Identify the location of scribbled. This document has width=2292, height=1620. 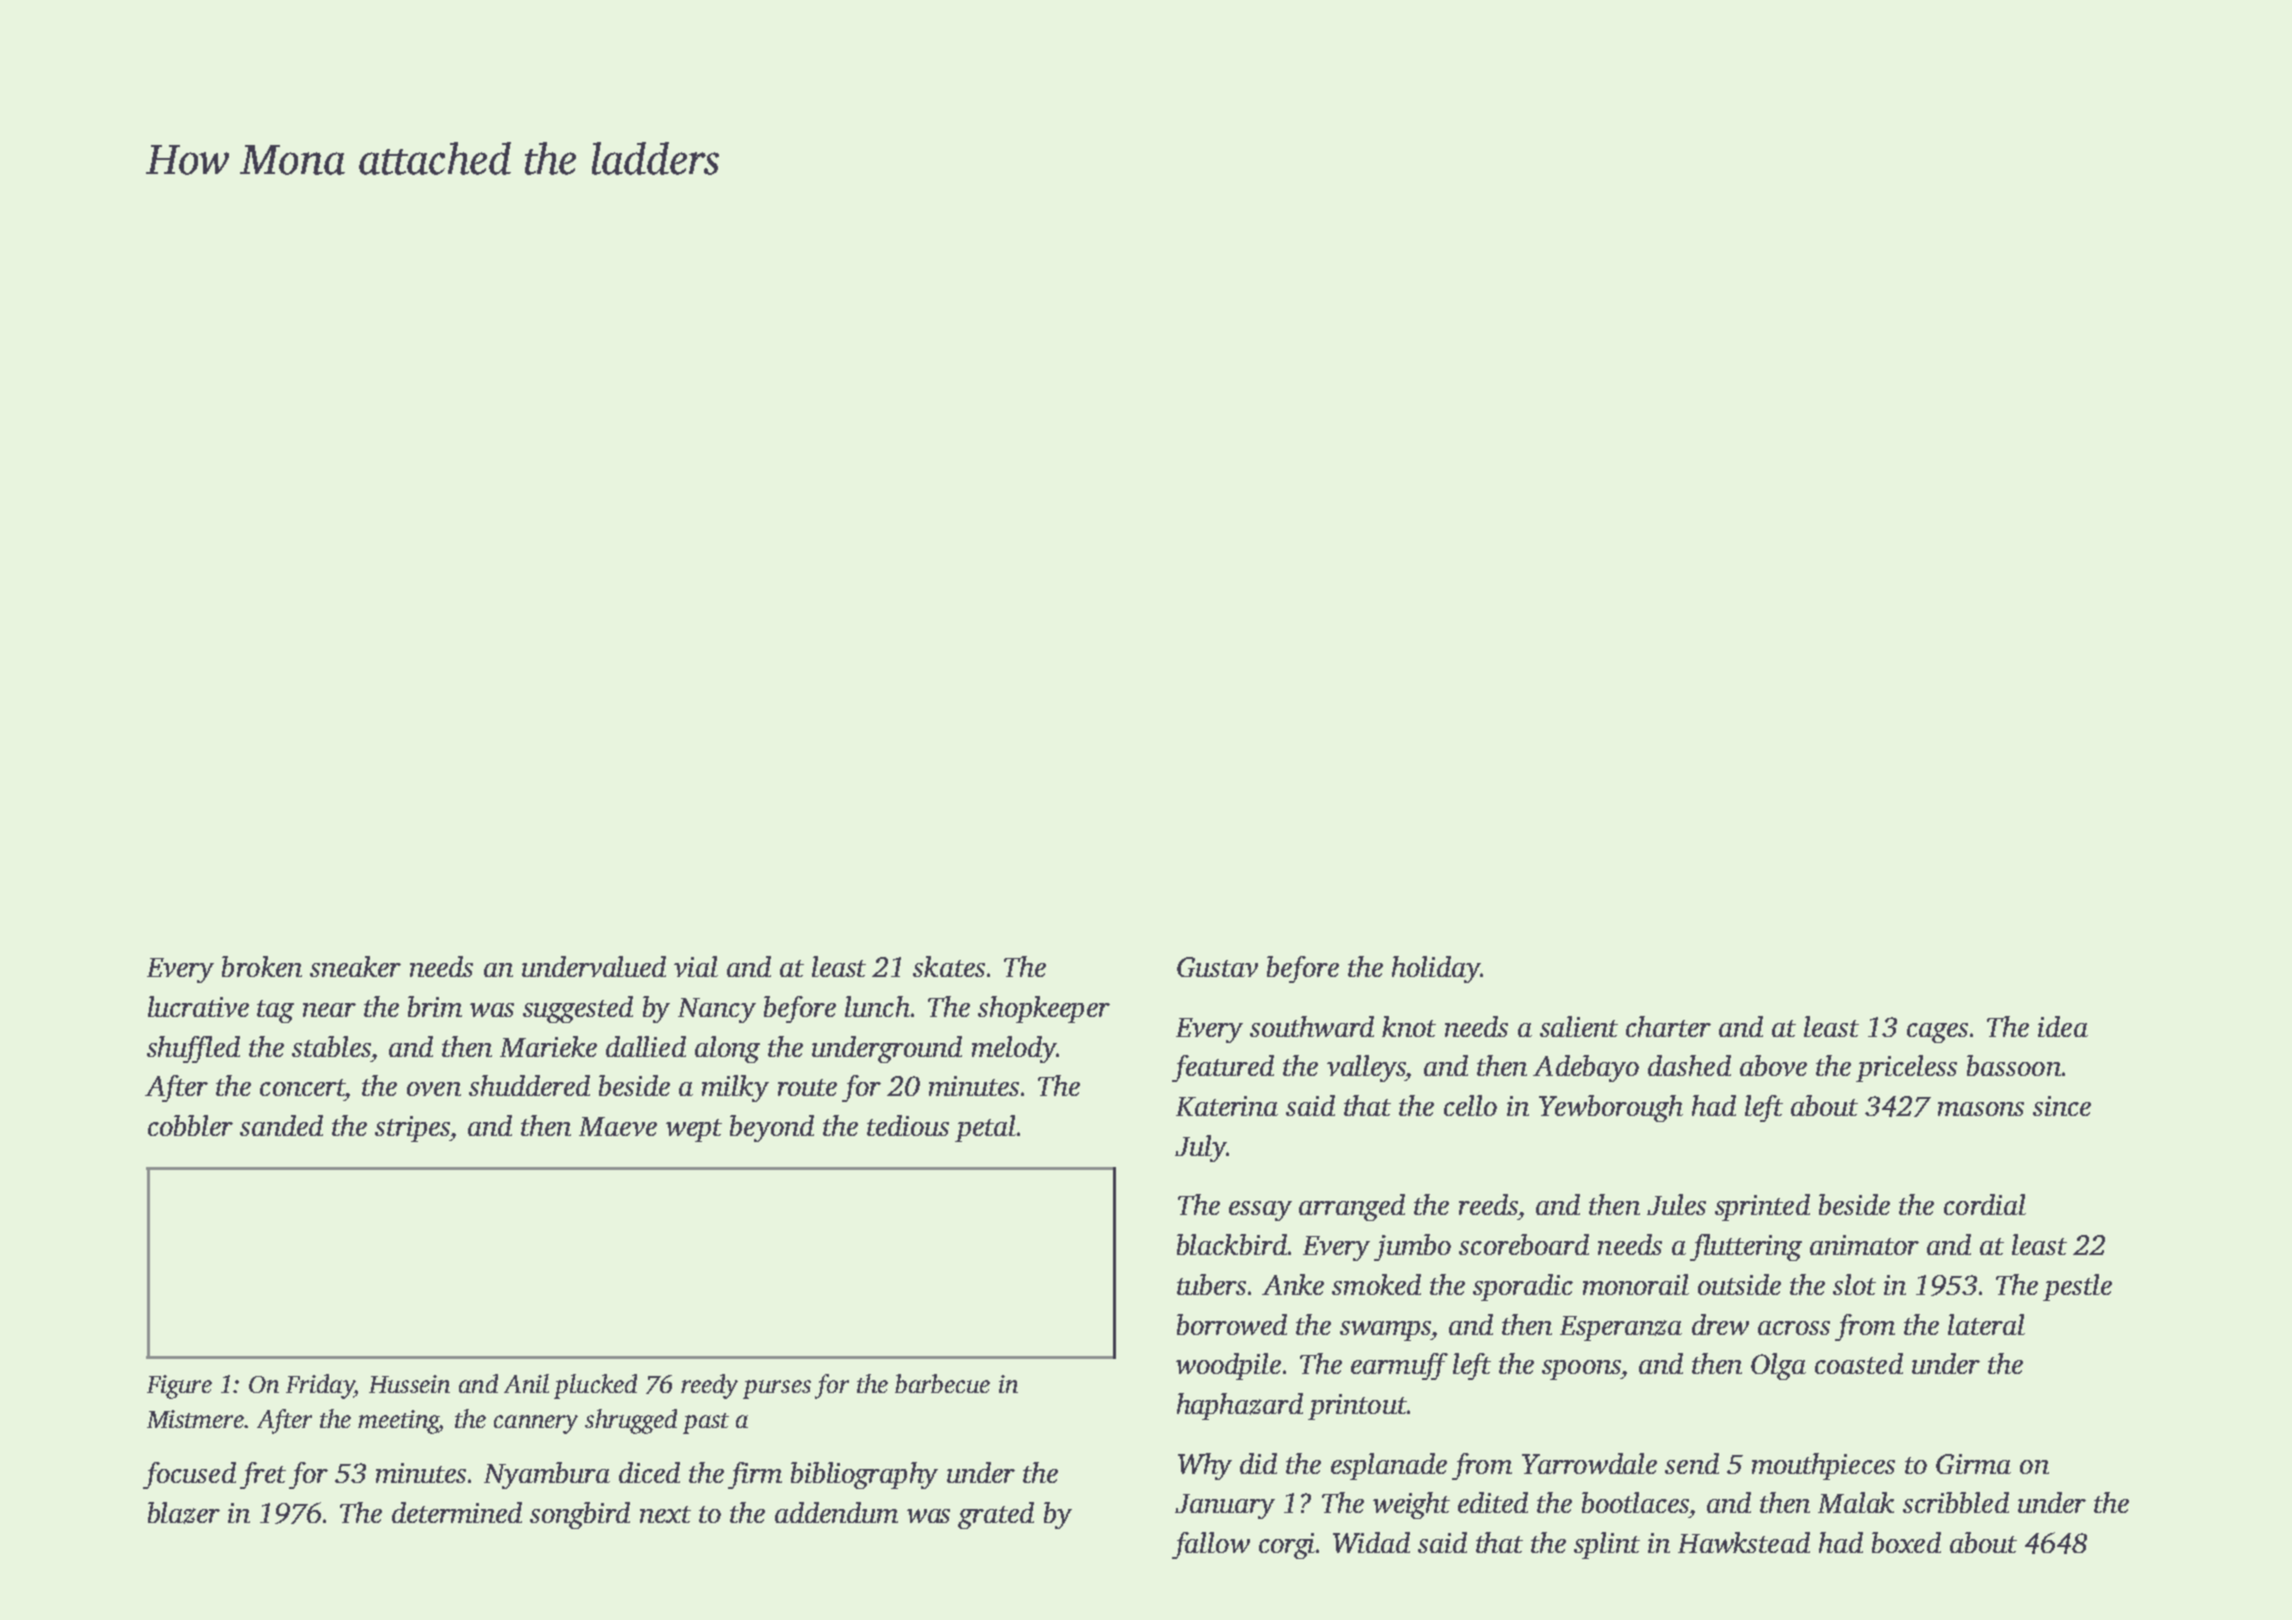
(1956, 1502).
